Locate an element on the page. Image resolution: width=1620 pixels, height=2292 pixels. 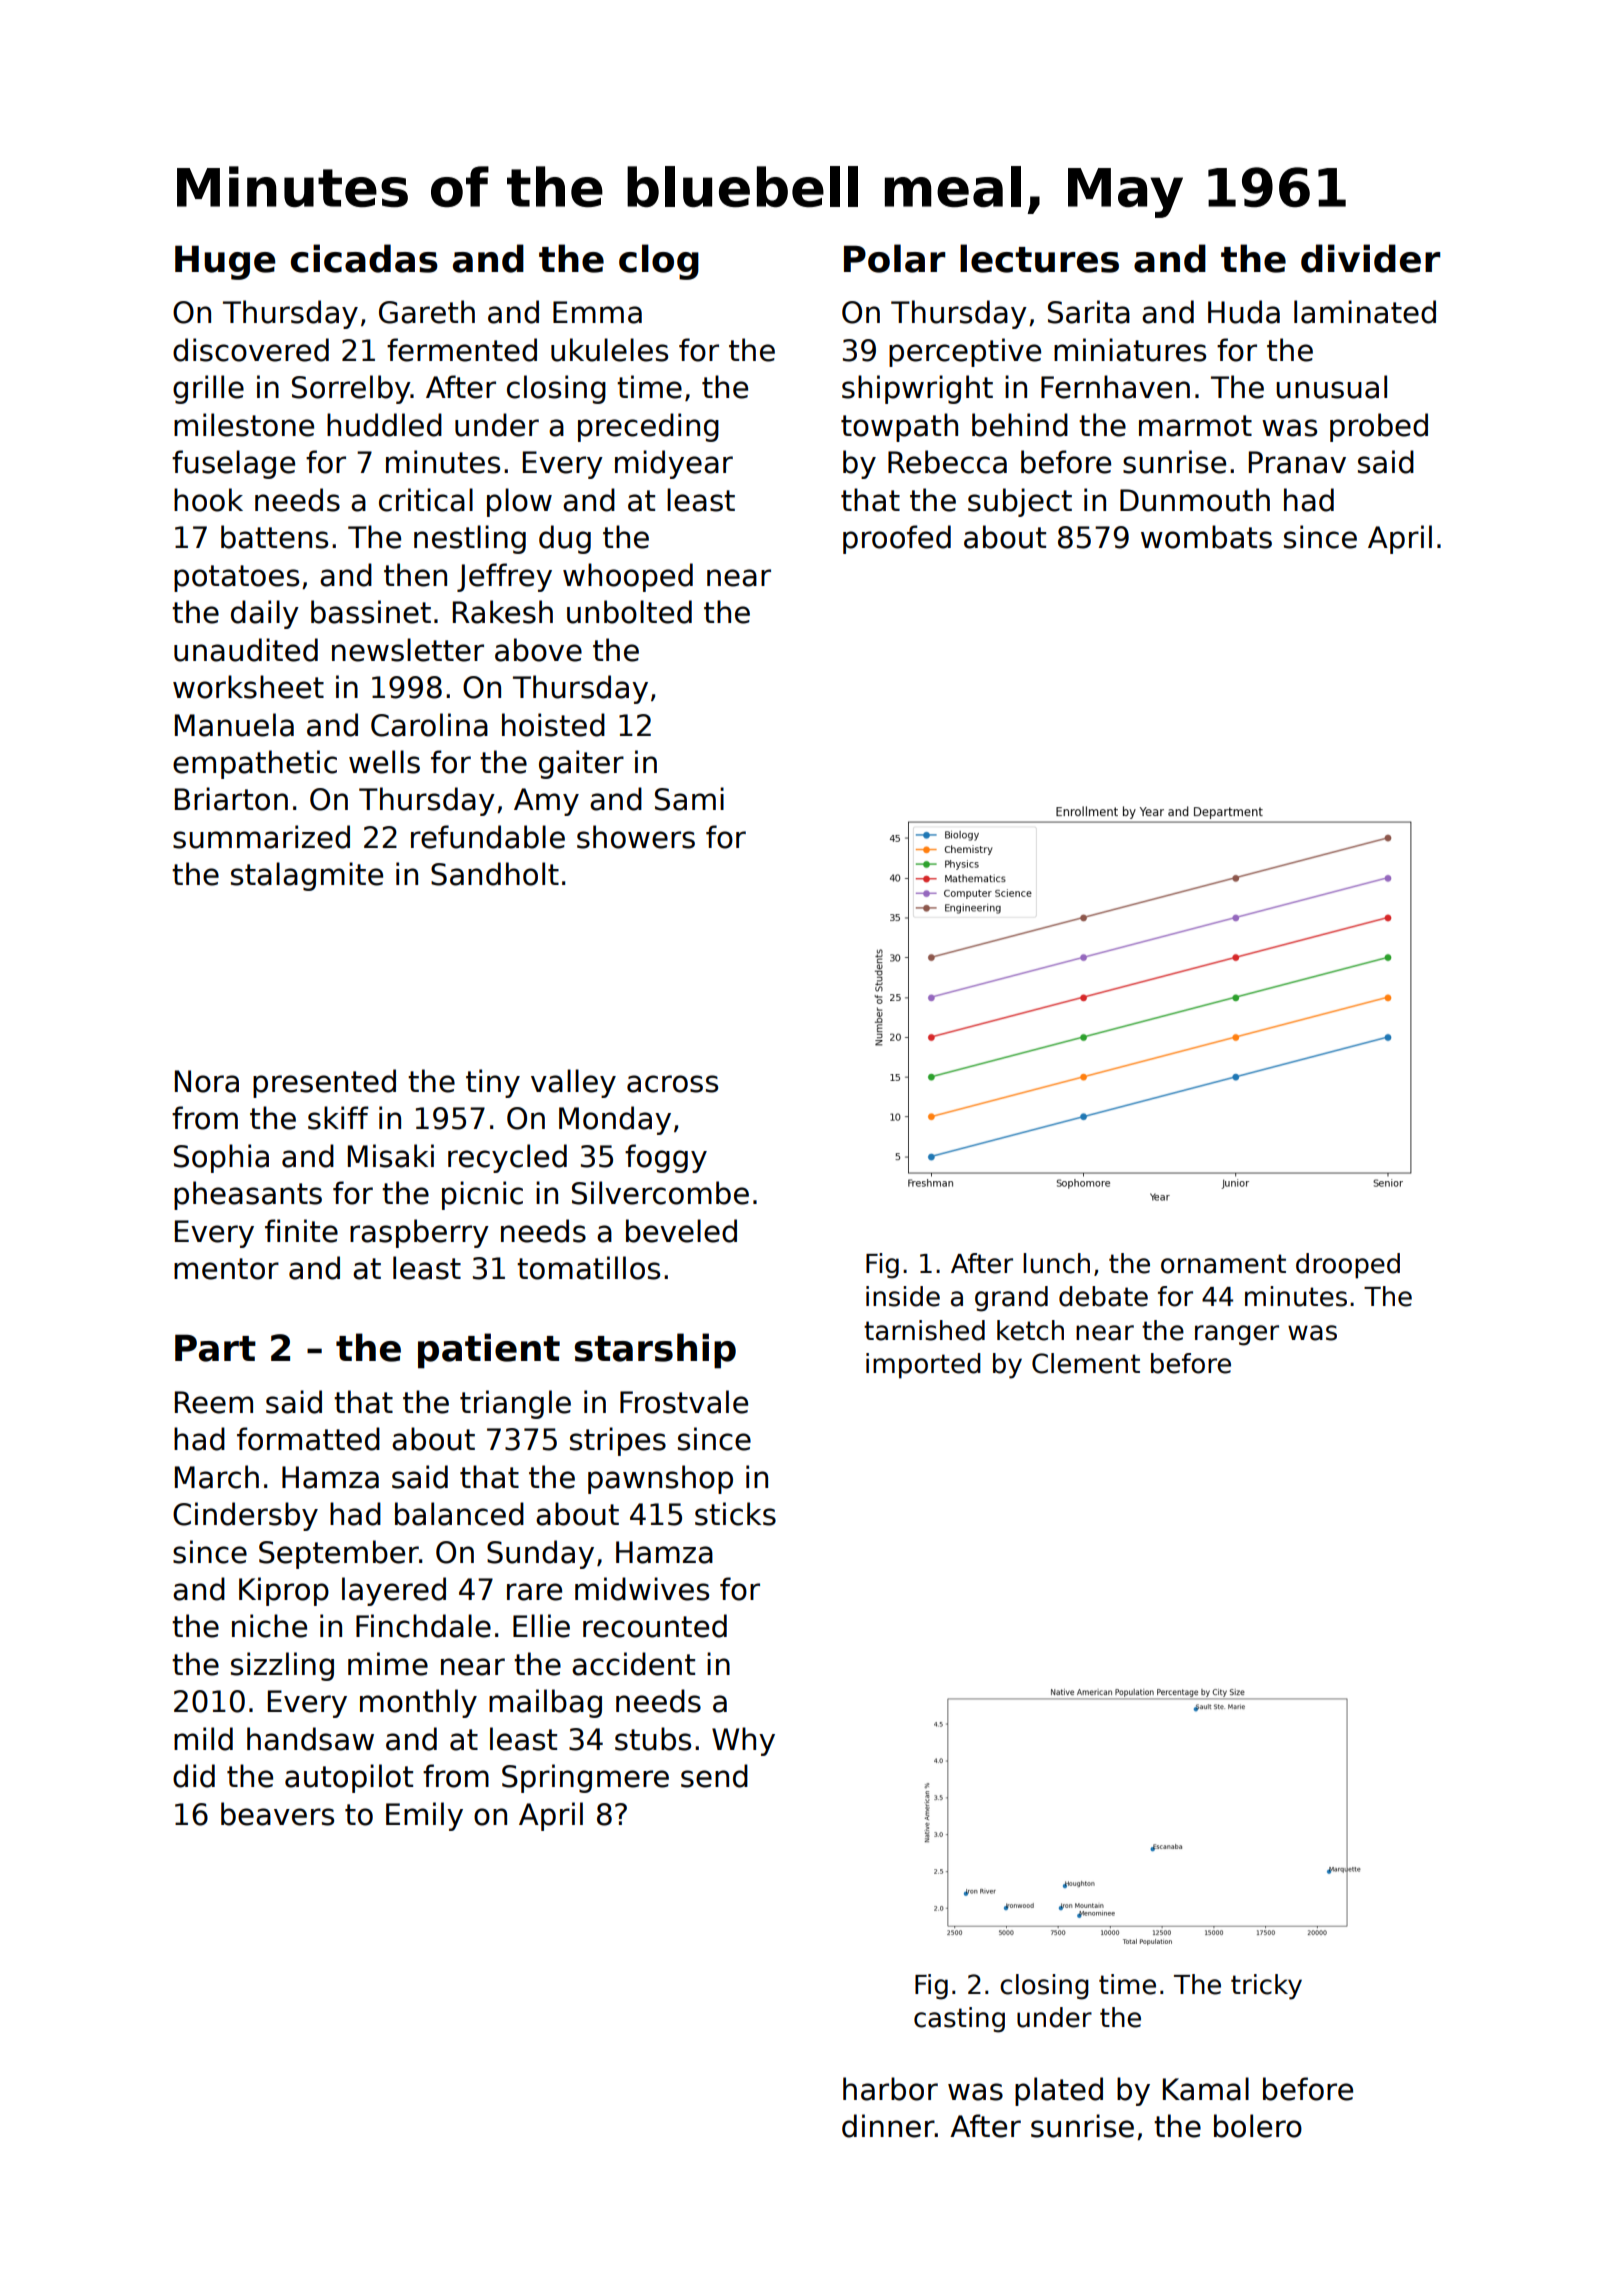
cicadas is located at coordinates (364, 258).
